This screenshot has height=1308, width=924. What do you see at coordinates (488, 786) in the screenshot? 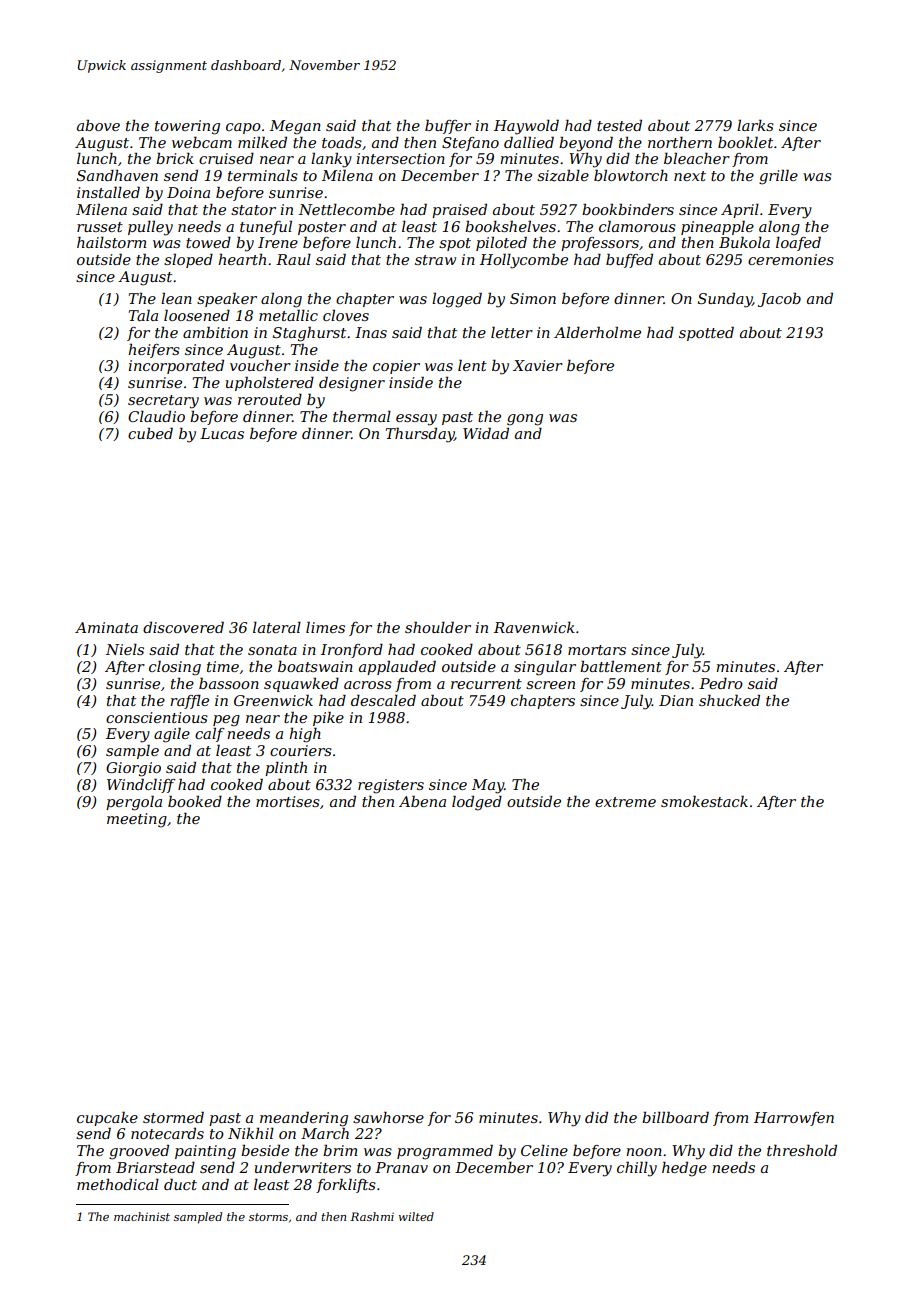
I see `May` at bounding box center [488, 786].
